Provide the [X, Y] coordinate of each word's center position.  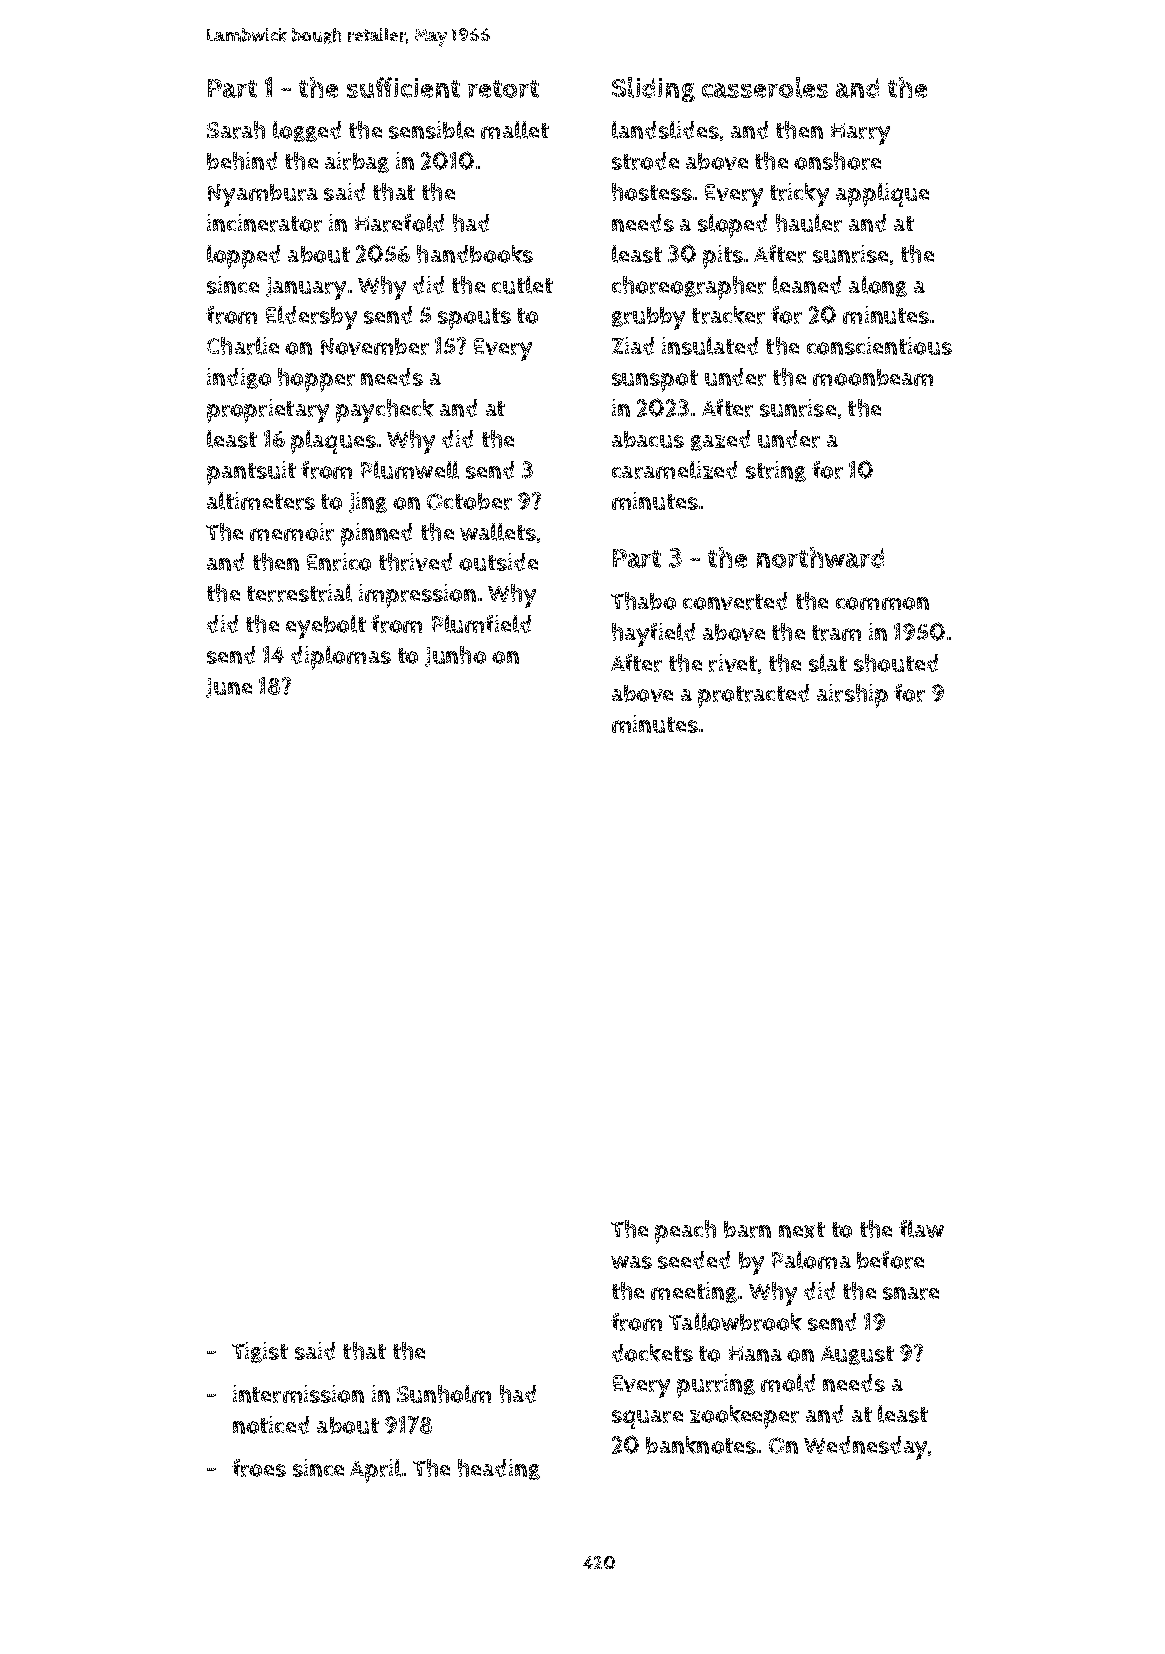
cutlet [522, 285]
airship [852, 696]
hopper [316, 380]
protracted [753, 696]
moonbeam [873, 377]
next [802, 1230]
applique [882, 195]
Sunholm [444, 1394]
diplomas [341, 658]
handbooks [475, 254]
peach [685, 1232]
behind [242, 161]
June [229, 688]
